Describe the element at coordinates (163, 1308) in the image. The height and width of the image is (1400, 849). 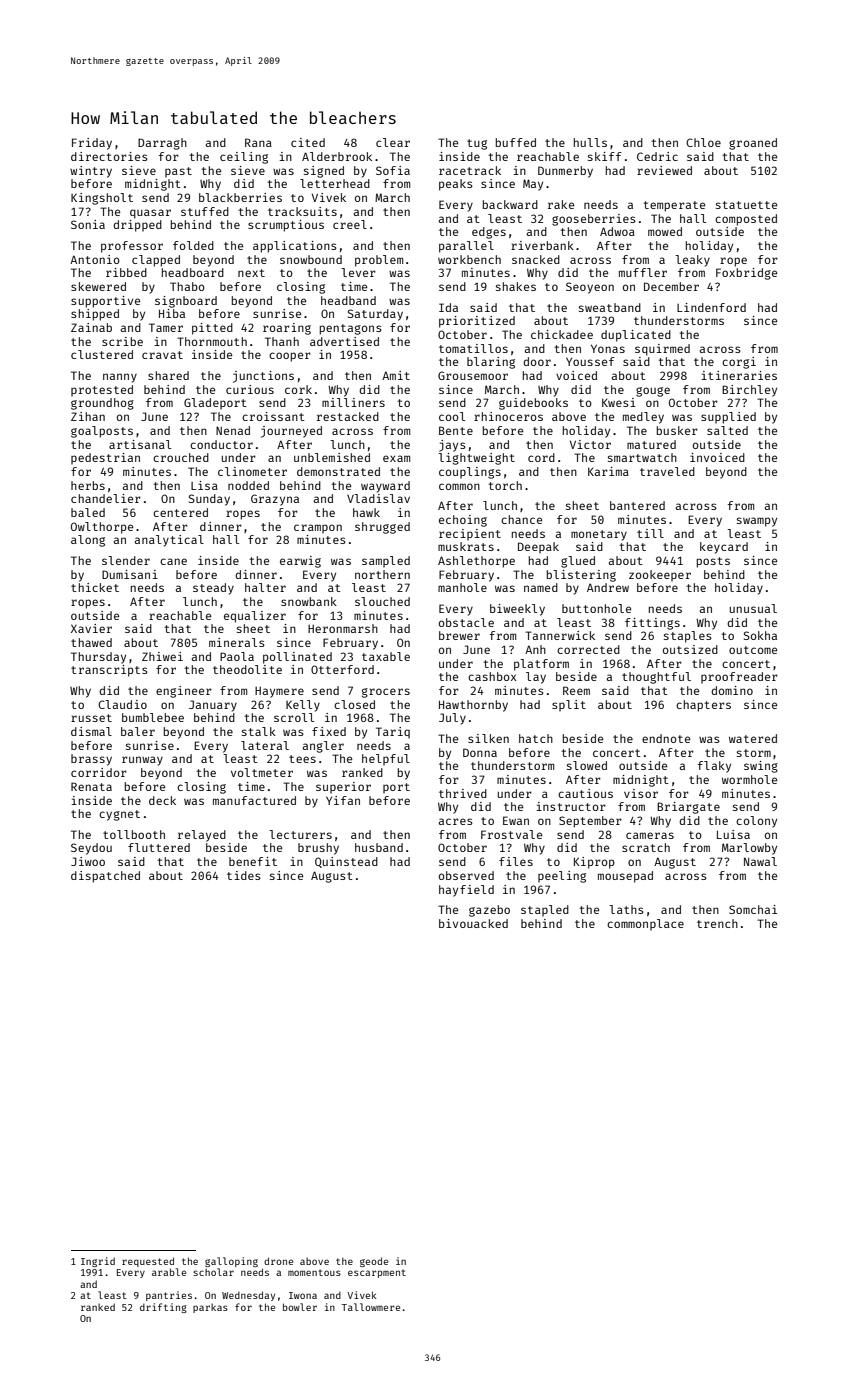
I see `drifting` at that location.
